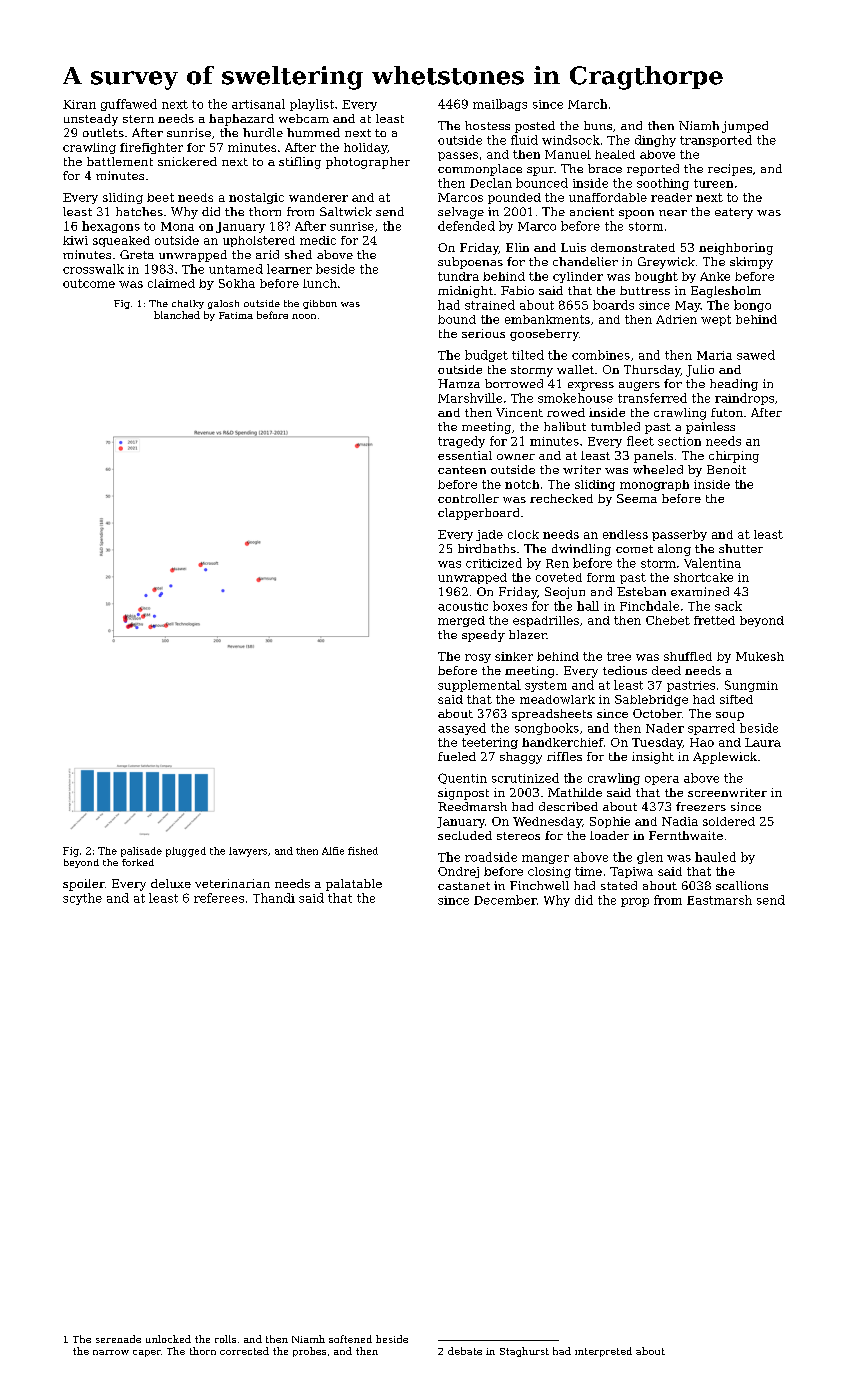  I want to click on scythe, so click(82, 899).
